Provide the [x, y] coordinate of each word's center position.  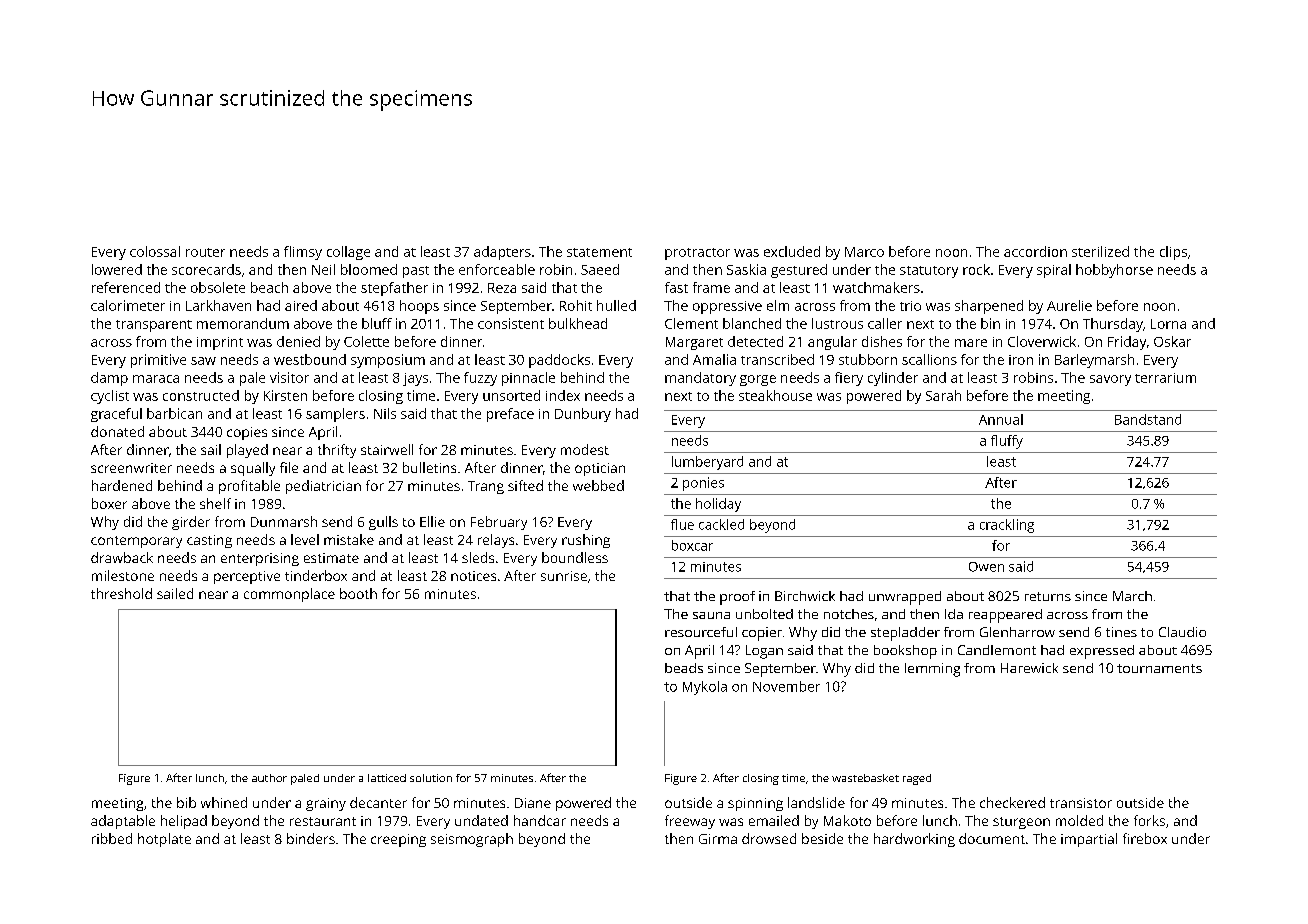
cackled [721, 524]
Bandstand [1148, 419]
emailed [774, 820]
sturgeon [1021, 823]
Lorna [1168, 324]
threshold [121, 593]
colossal [155, 251]
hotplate [164, 840]
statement [599, 252]
